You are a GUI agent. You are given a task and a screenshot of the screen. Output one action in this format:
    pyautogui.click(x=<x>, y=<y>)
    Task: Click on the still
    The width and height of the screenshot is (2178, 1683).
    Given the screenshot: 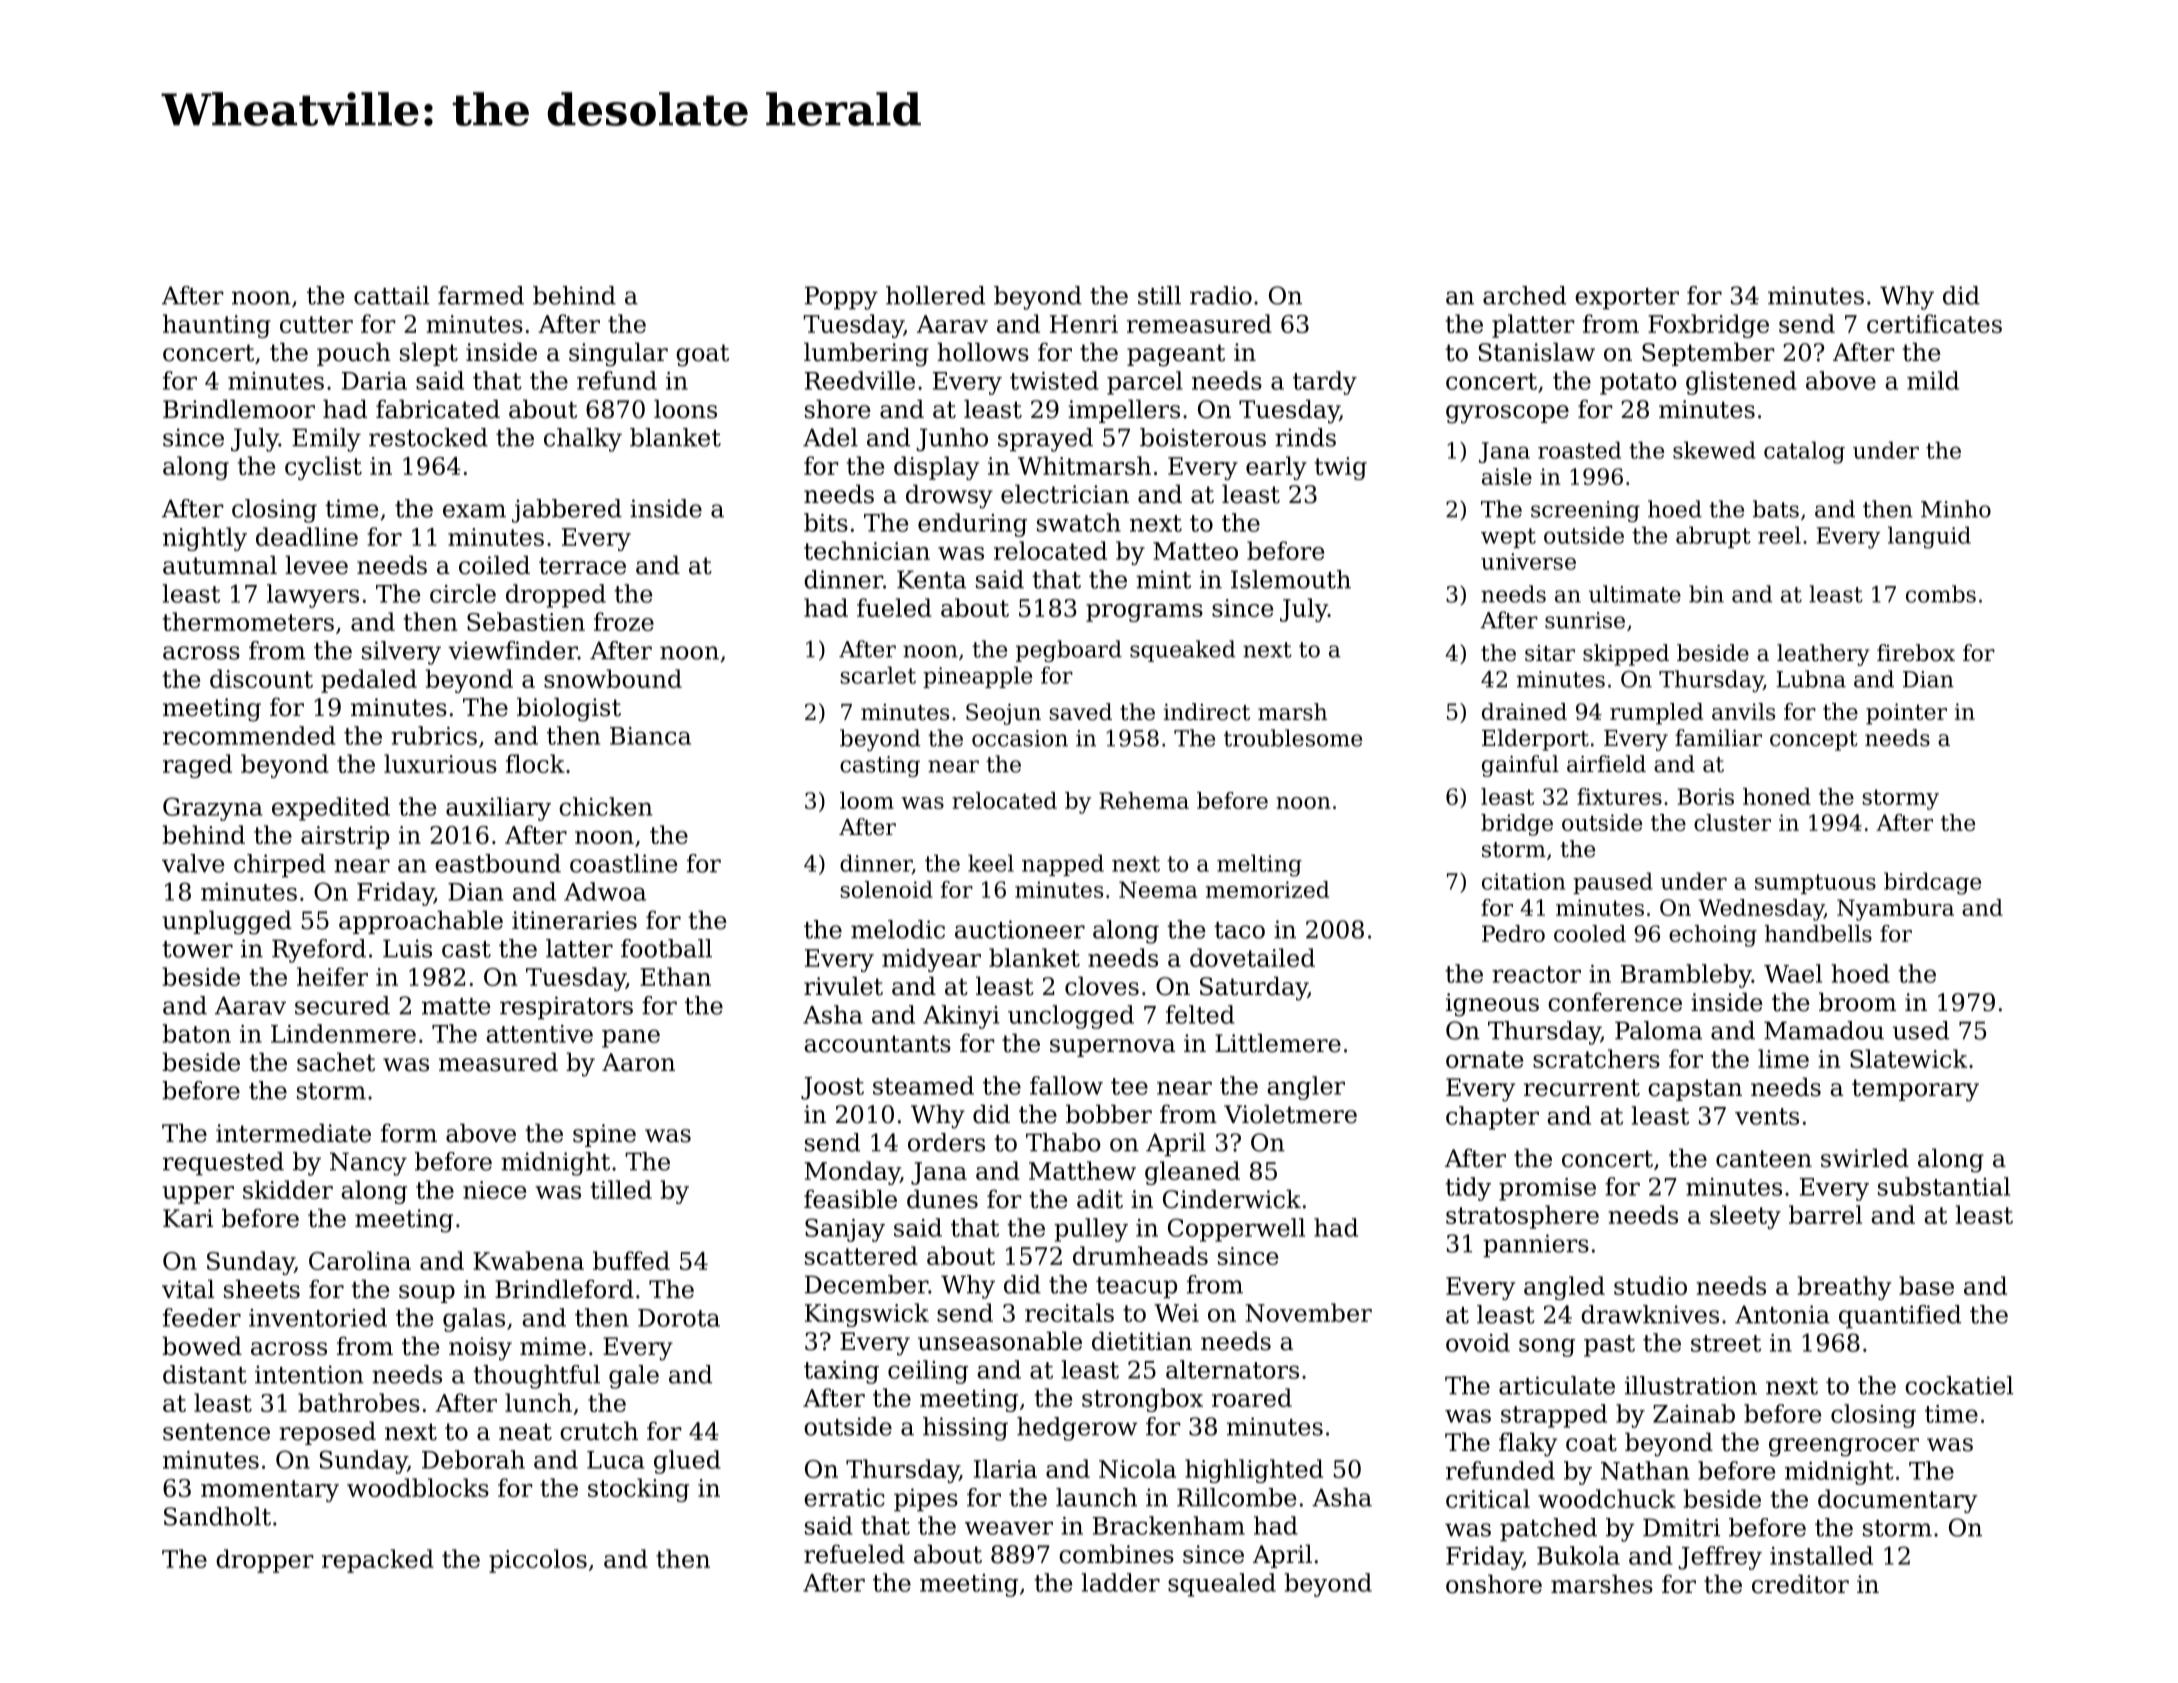 What is the action you would take?
    pyautogui.click(x=1159, y=295)
